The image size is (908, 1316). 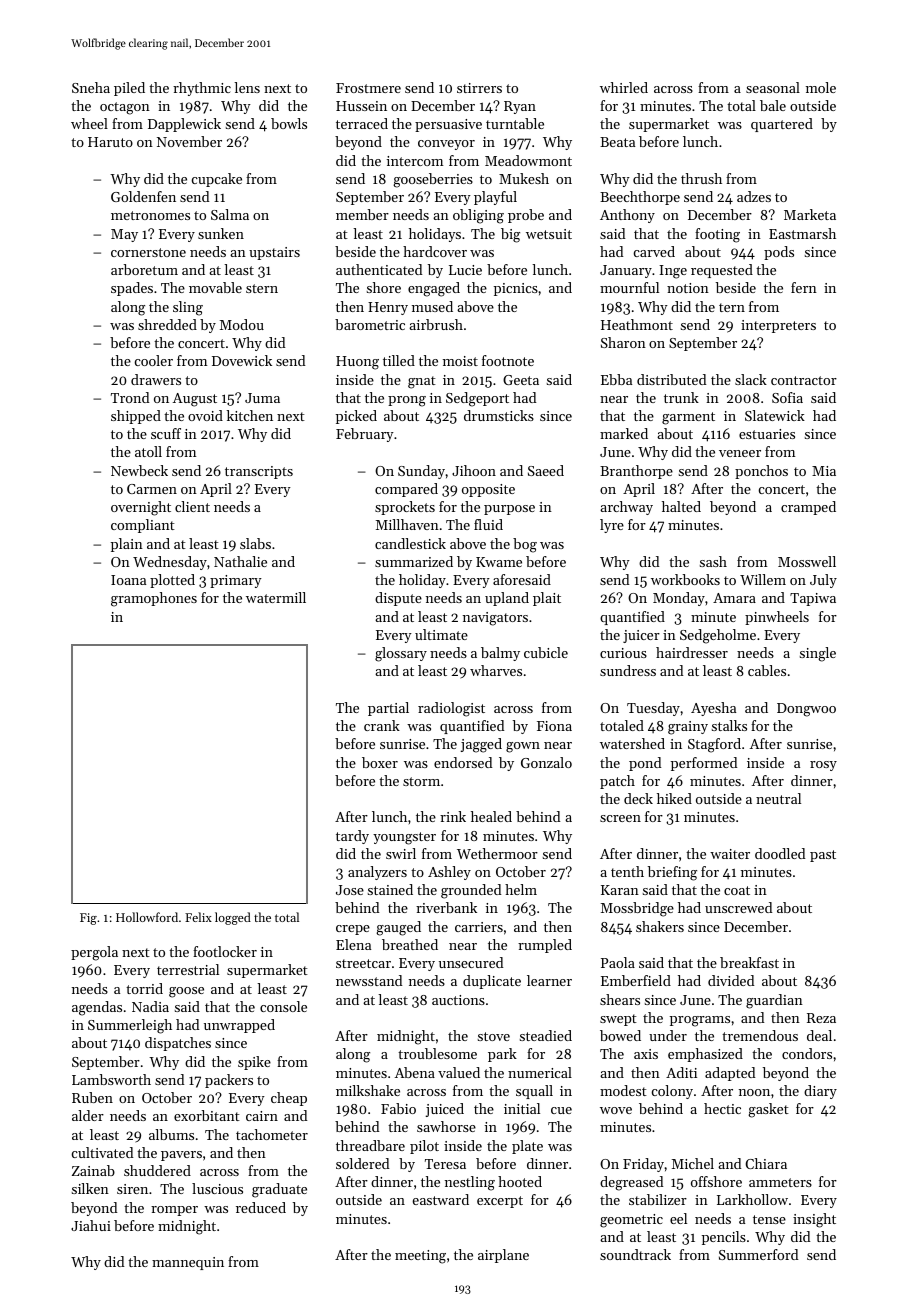 What do you see at coordinates (497, 853) in the page?
I see `Wethermoor` at bounding box center [497, 853].
